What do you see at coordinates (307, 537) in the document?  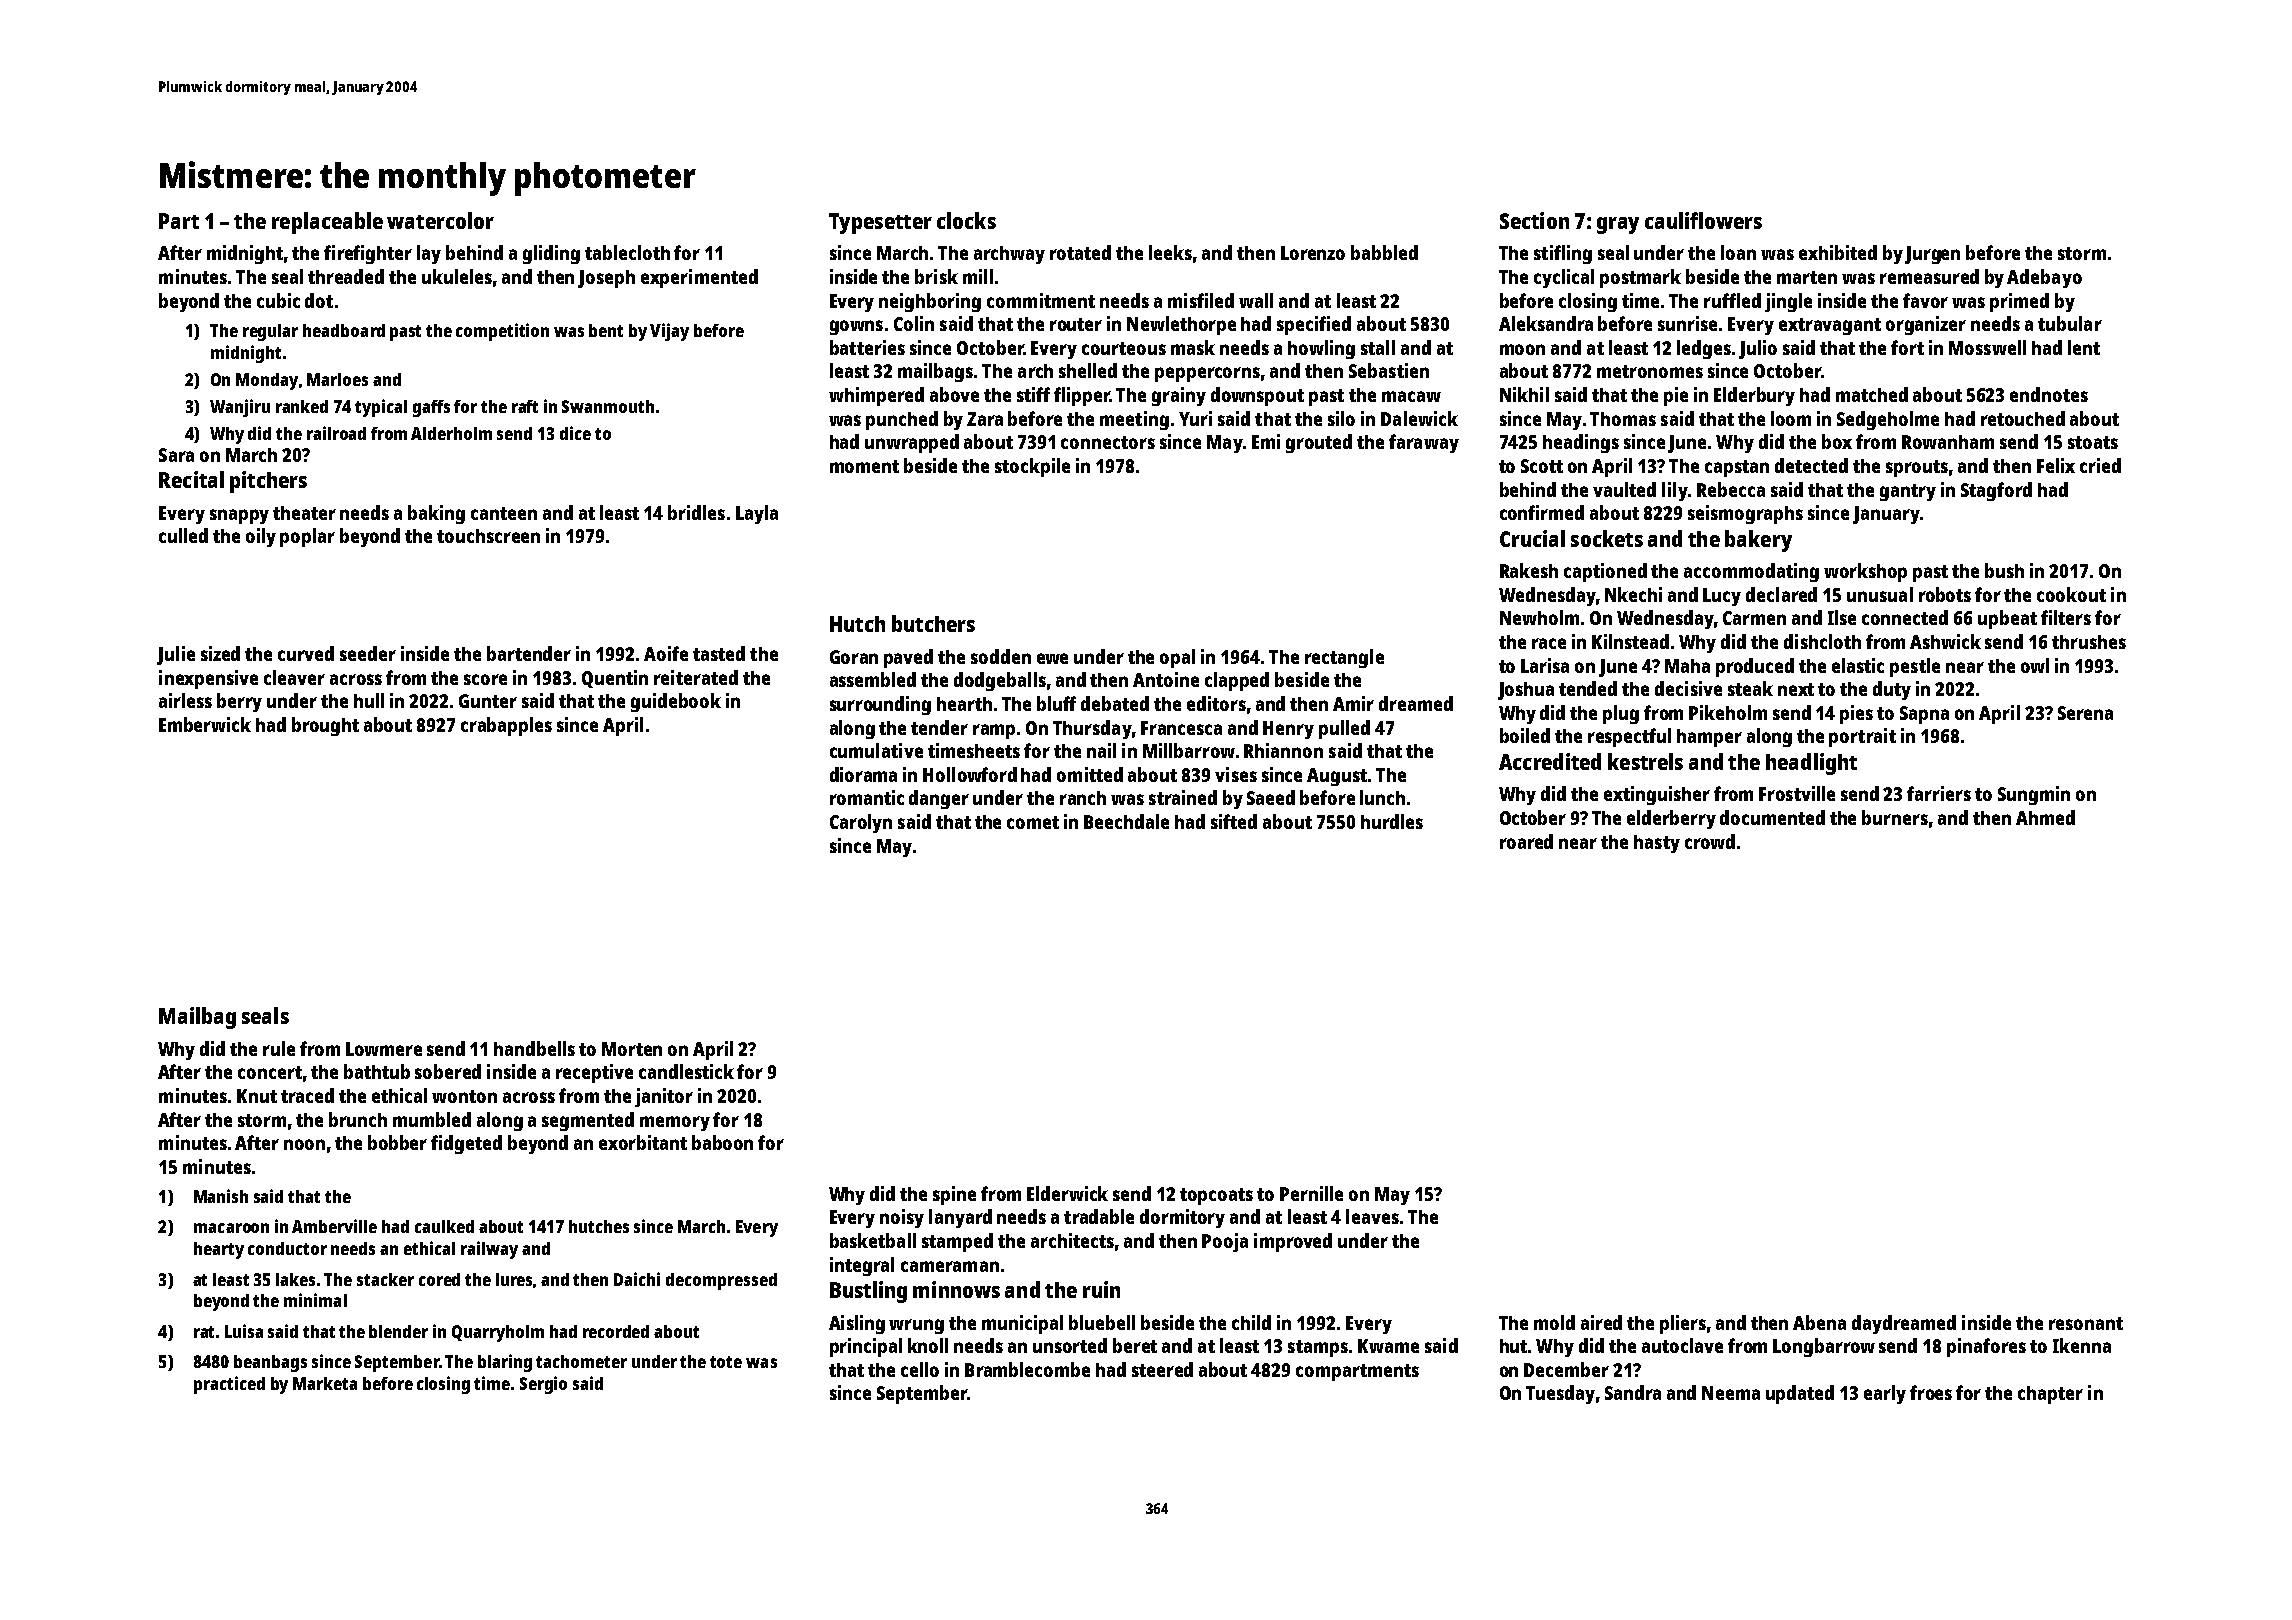 I see `poplar` at bounding box center [307, 537].
